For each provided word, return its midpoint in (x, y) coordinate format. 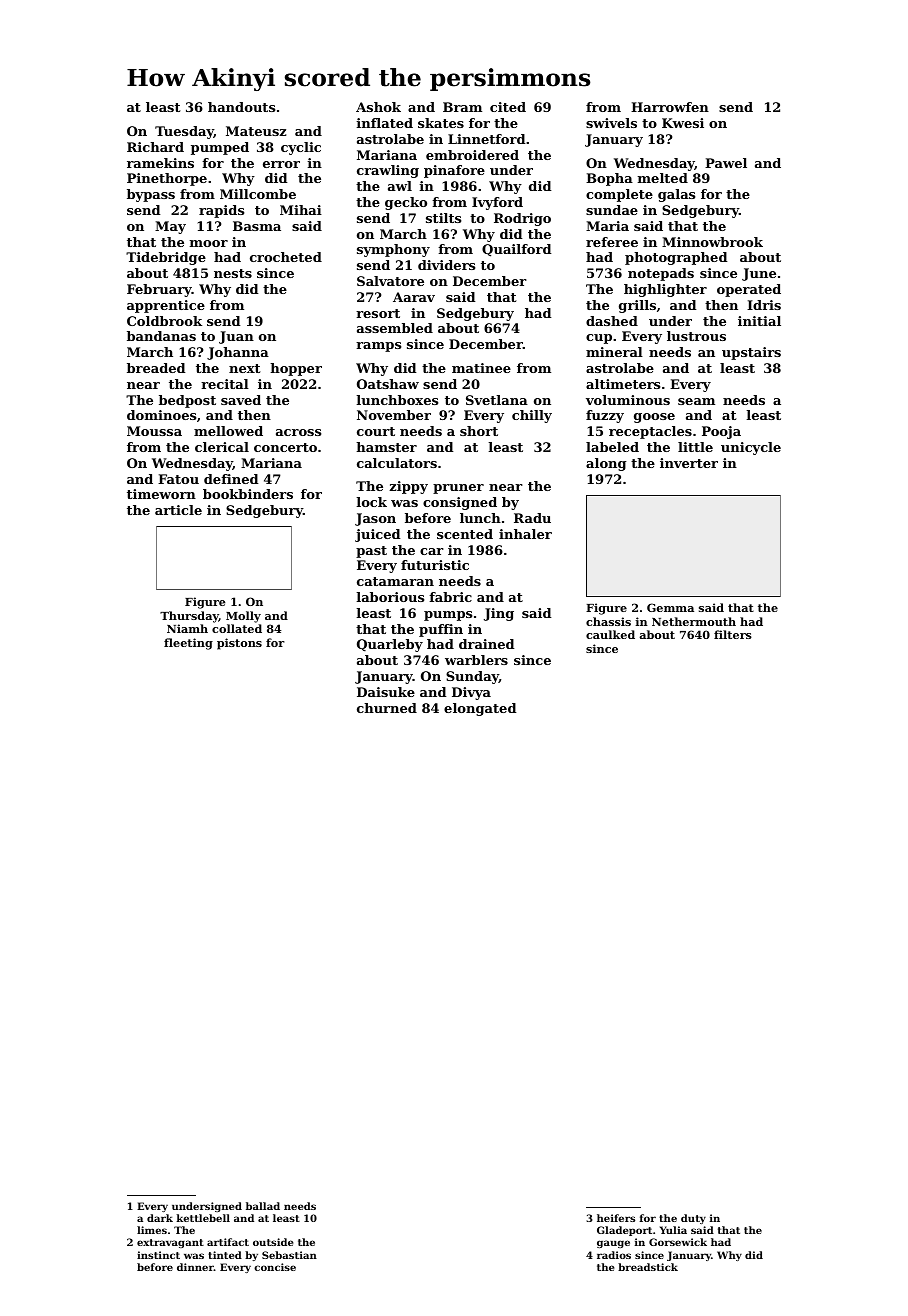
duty (693, 1219)
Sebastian (289, 1255)
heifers (616, 1218)
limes (152, 1230)
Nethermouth (694, 621)
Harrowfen (670, 107)
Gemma (670, 607)
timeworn (161, 494)
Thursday (189, 617)
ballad (263, 1206)
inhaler (525, 534)
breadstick (648, 1267)
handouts (241, 107)
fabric (450, 597)
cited (508, 107)
